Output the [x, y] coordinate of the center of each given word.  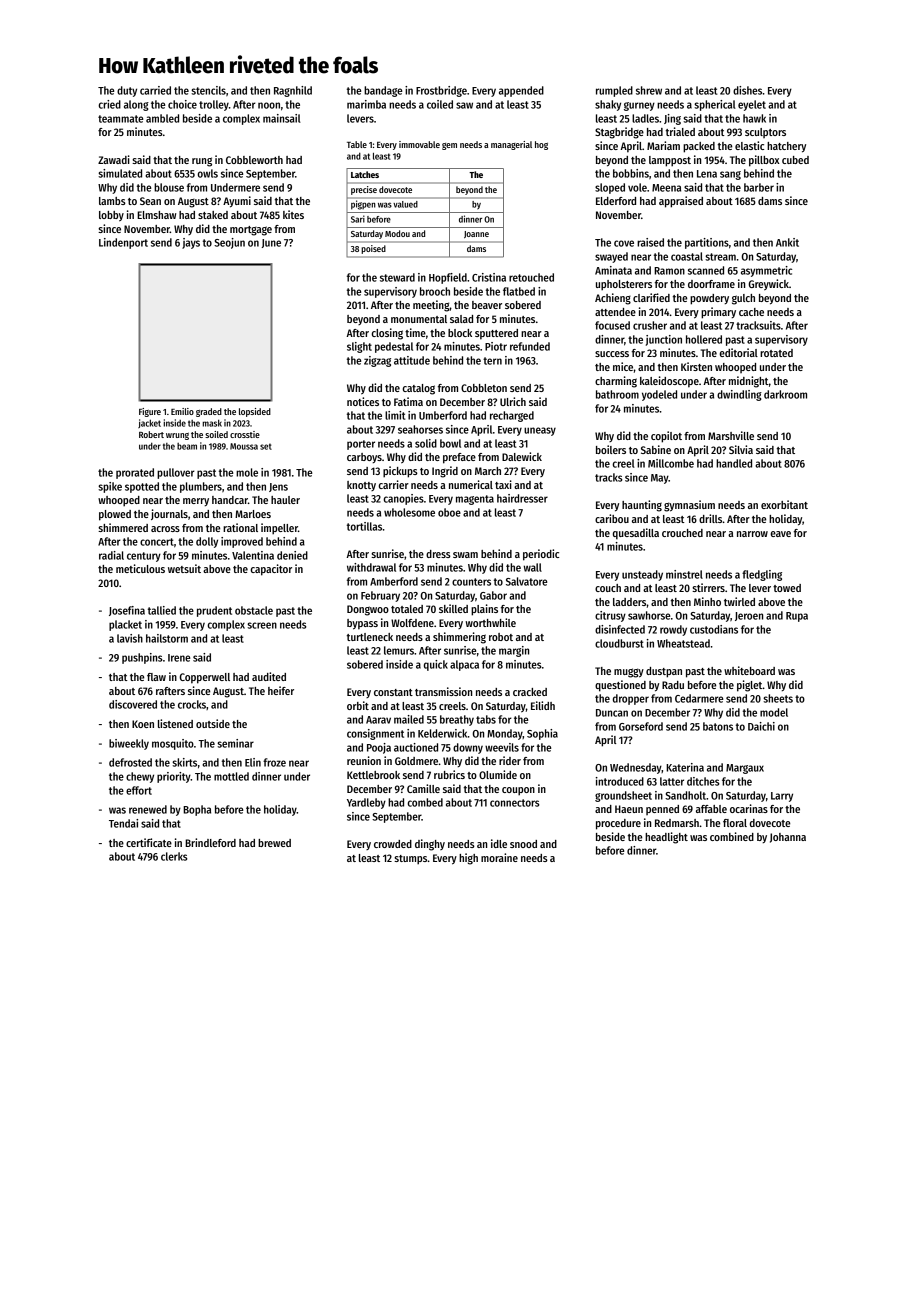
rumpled [614, 91]
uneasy [540, 431]
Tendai [123, 823]
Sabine [656, 449]
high [468, 859]
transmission [443, 691]
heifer [281, 690]
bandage [383, 91]
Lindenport [123, 243]
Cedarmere [699, 698]
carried [155, 90]
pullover [176, 473]
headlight [666, 838]
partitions [707, 243]
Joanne [476, 234]
